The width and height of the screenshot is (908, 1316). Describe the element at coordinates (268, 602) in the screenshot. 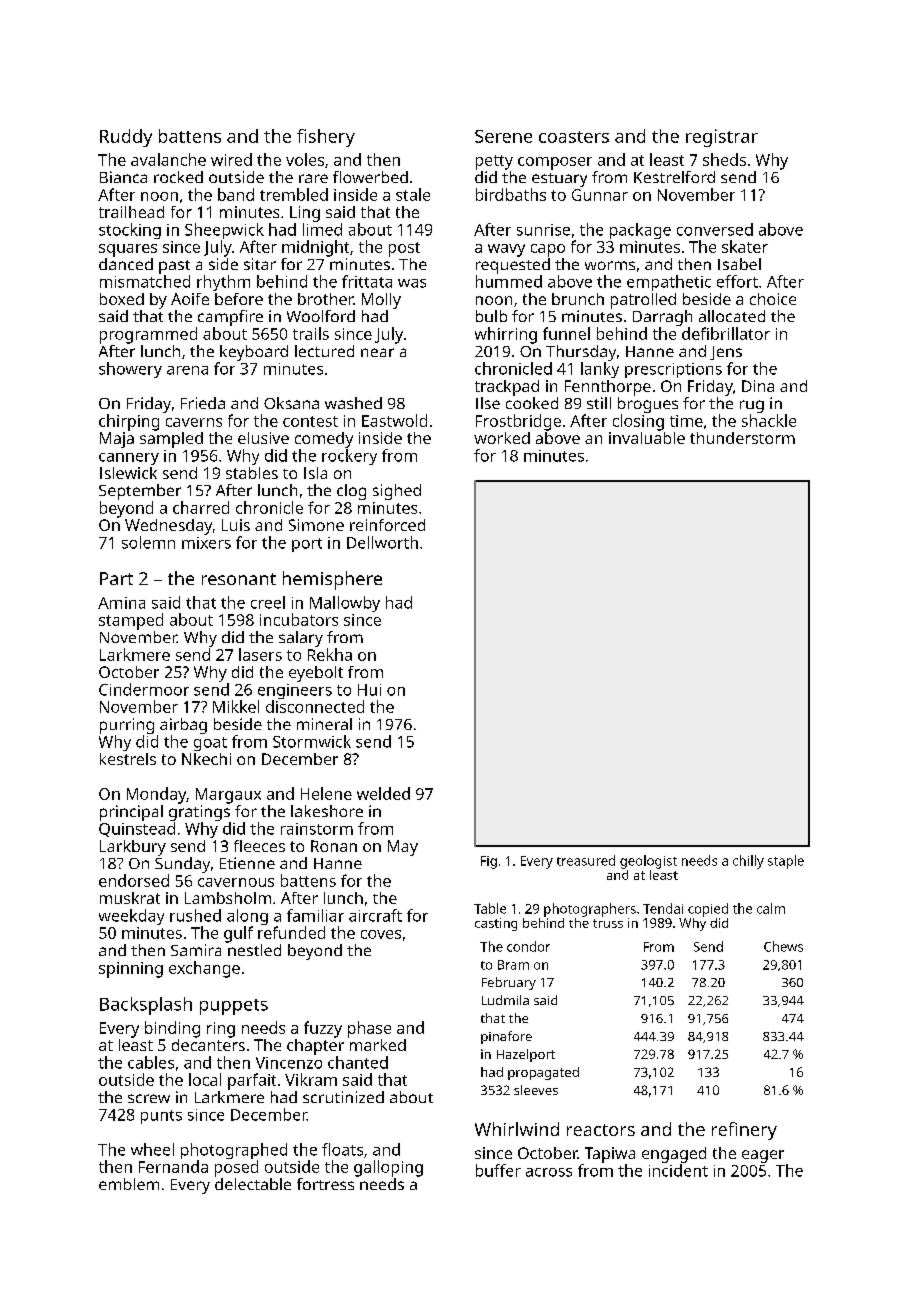

I see `creel` at that location.
